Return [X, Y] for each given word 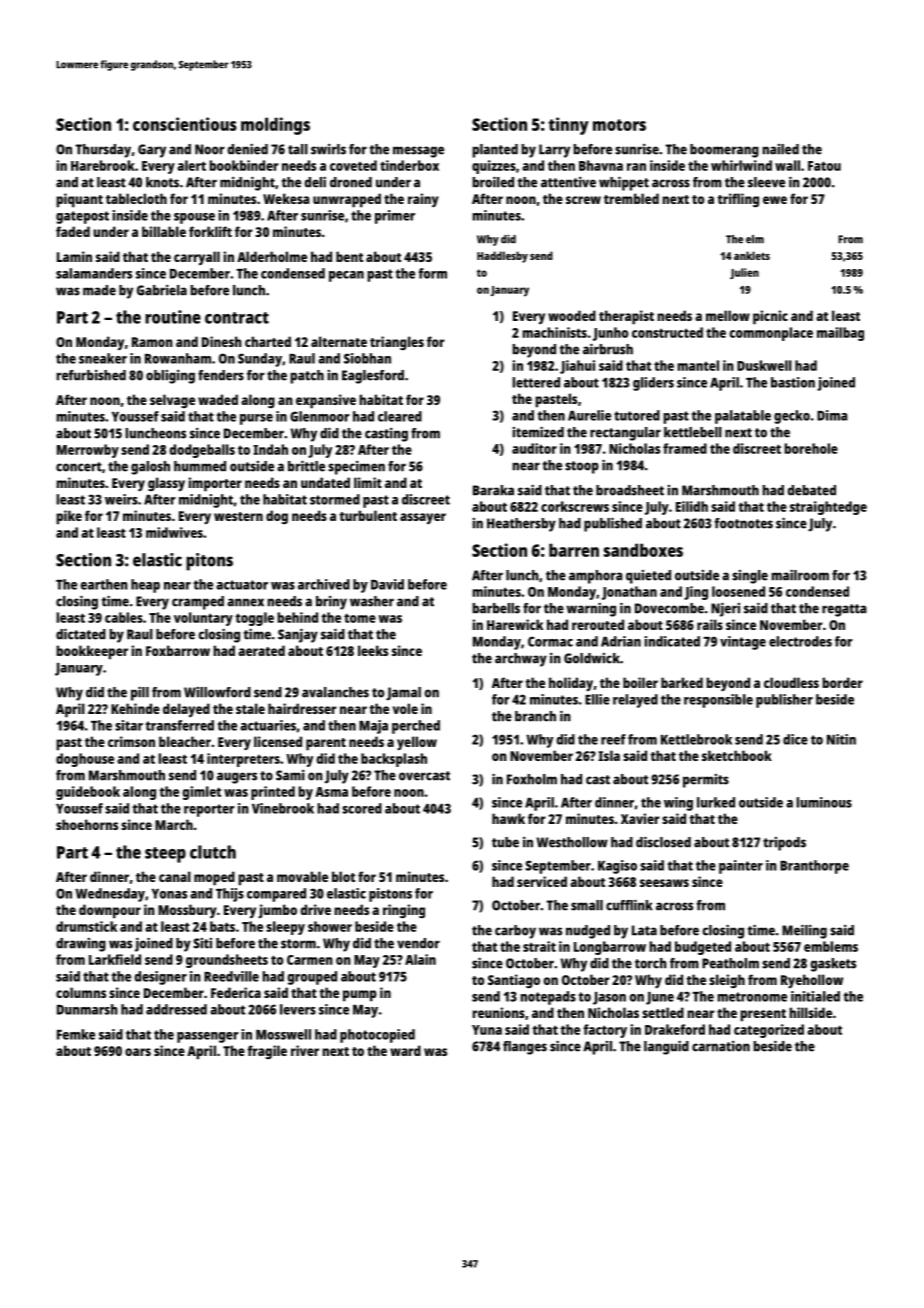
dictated [81, 634]
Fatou [824, 166]
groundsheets [227, 961]
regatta [844, 610]
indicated [672, 641]
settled [663, 1012]
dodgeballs [202, 451]
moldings [275, 126]
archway [521, 660]
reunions [499, 1012]
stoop [582, 467]
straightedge [828, 508]
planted [495, 151]
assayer [423, 518]
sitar [129, 725]
